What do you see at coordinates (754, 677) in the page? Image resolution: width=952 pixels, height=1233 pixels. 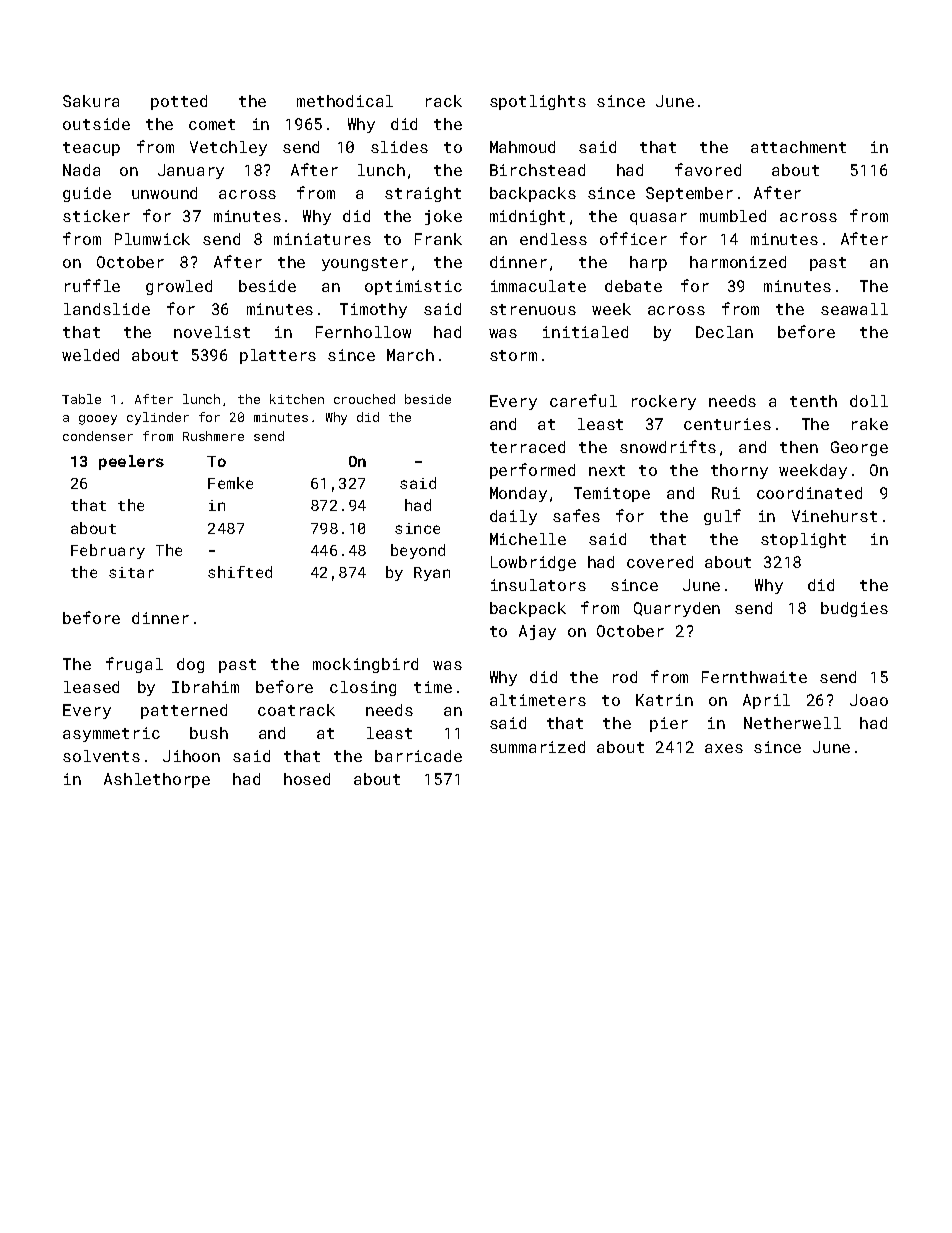 I see `Fernthwaite` at bounding box center [754, 677].
